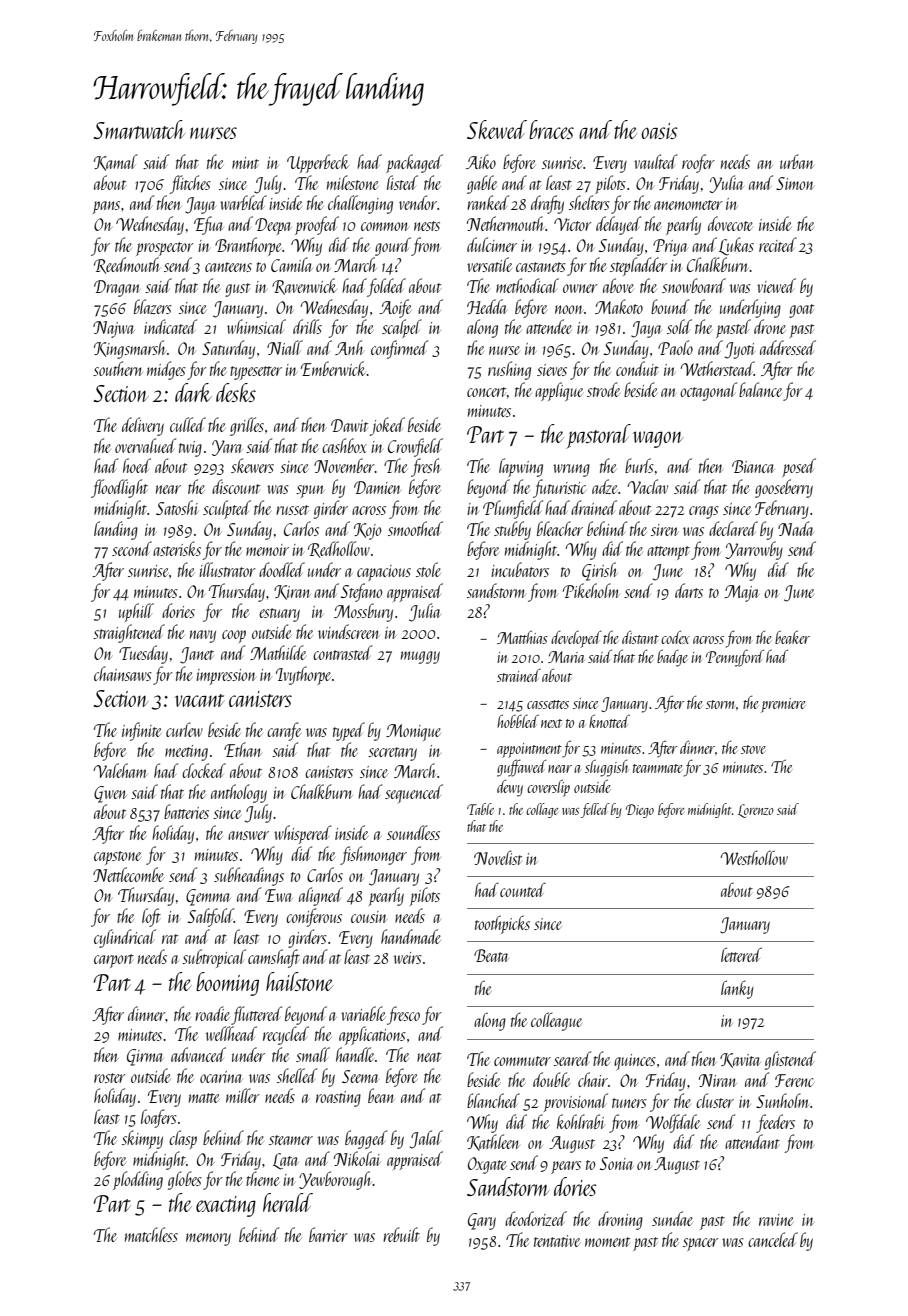  I want to click on twig, so click(190, 449).
